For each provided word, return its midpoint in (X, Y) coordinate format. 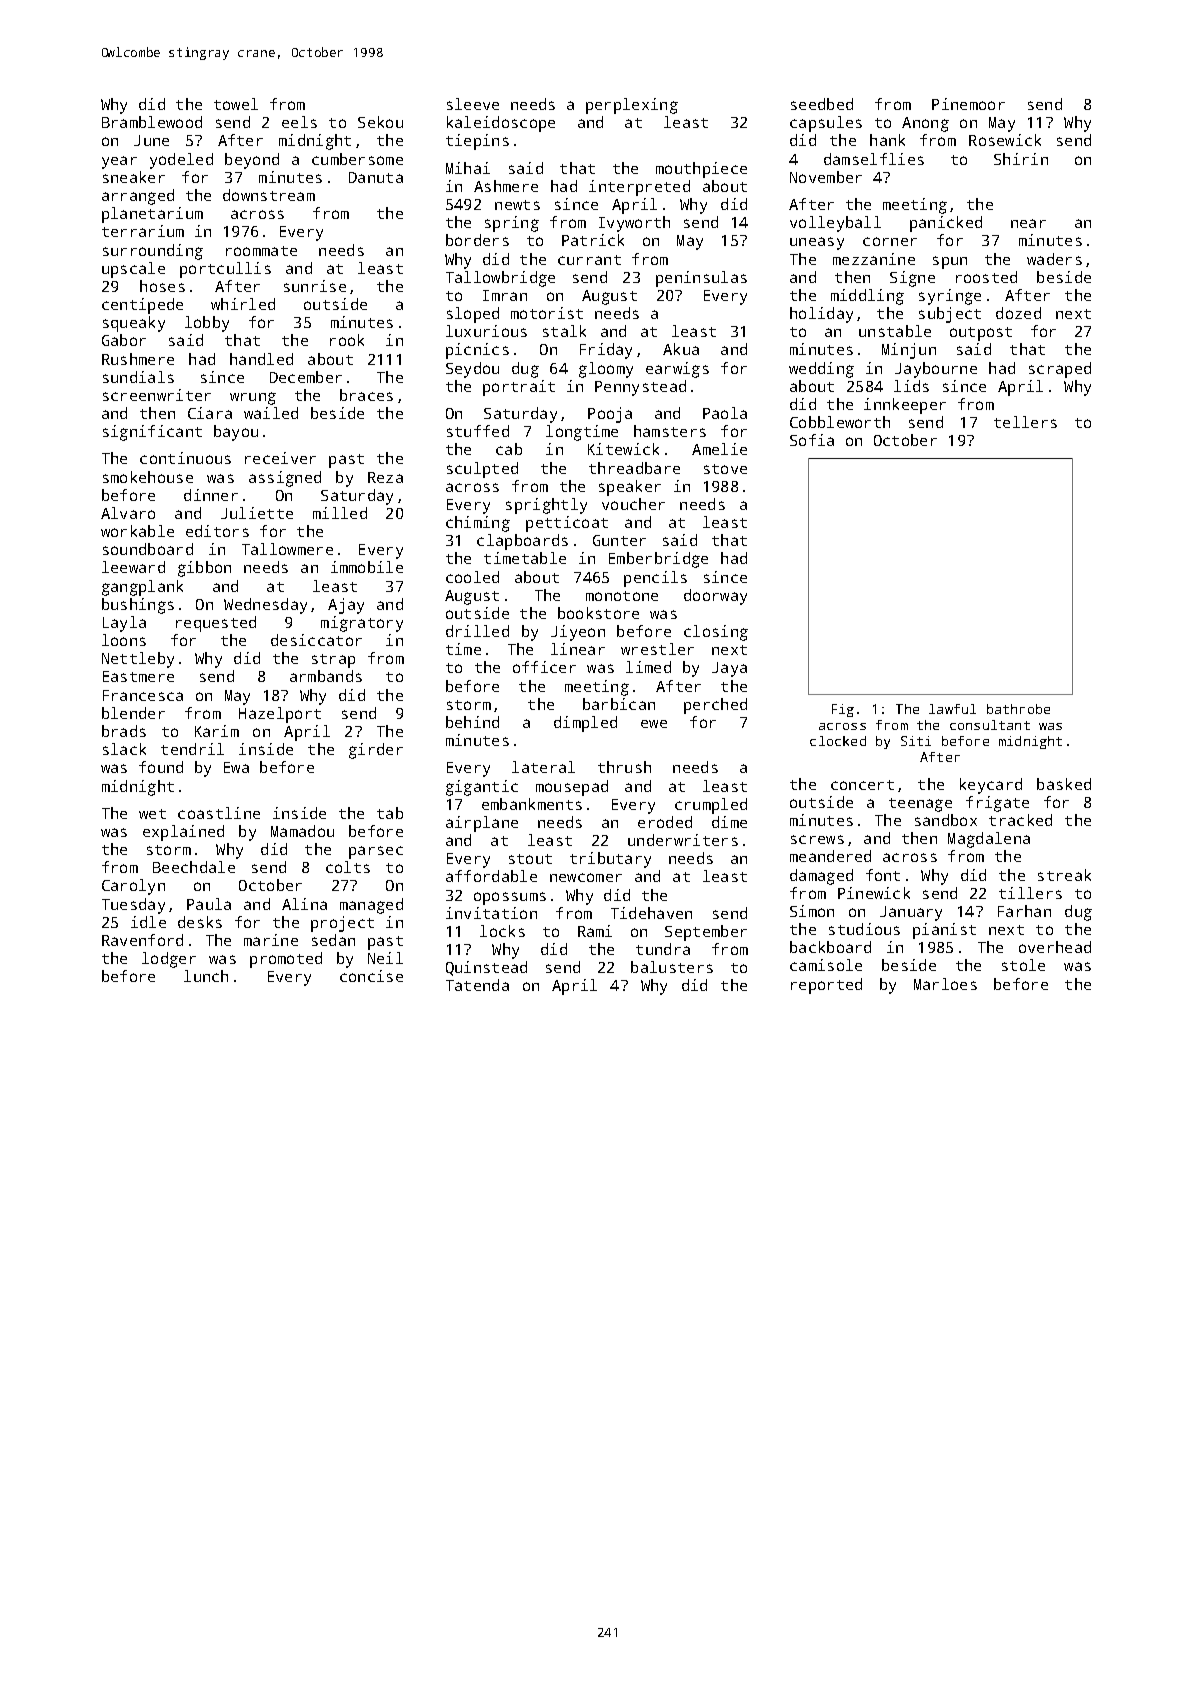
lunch (206, 976)
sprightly (546, 506)
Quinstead (486, 968)
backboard (830, 947)
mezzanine (874, 259)
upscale (133, 270)
